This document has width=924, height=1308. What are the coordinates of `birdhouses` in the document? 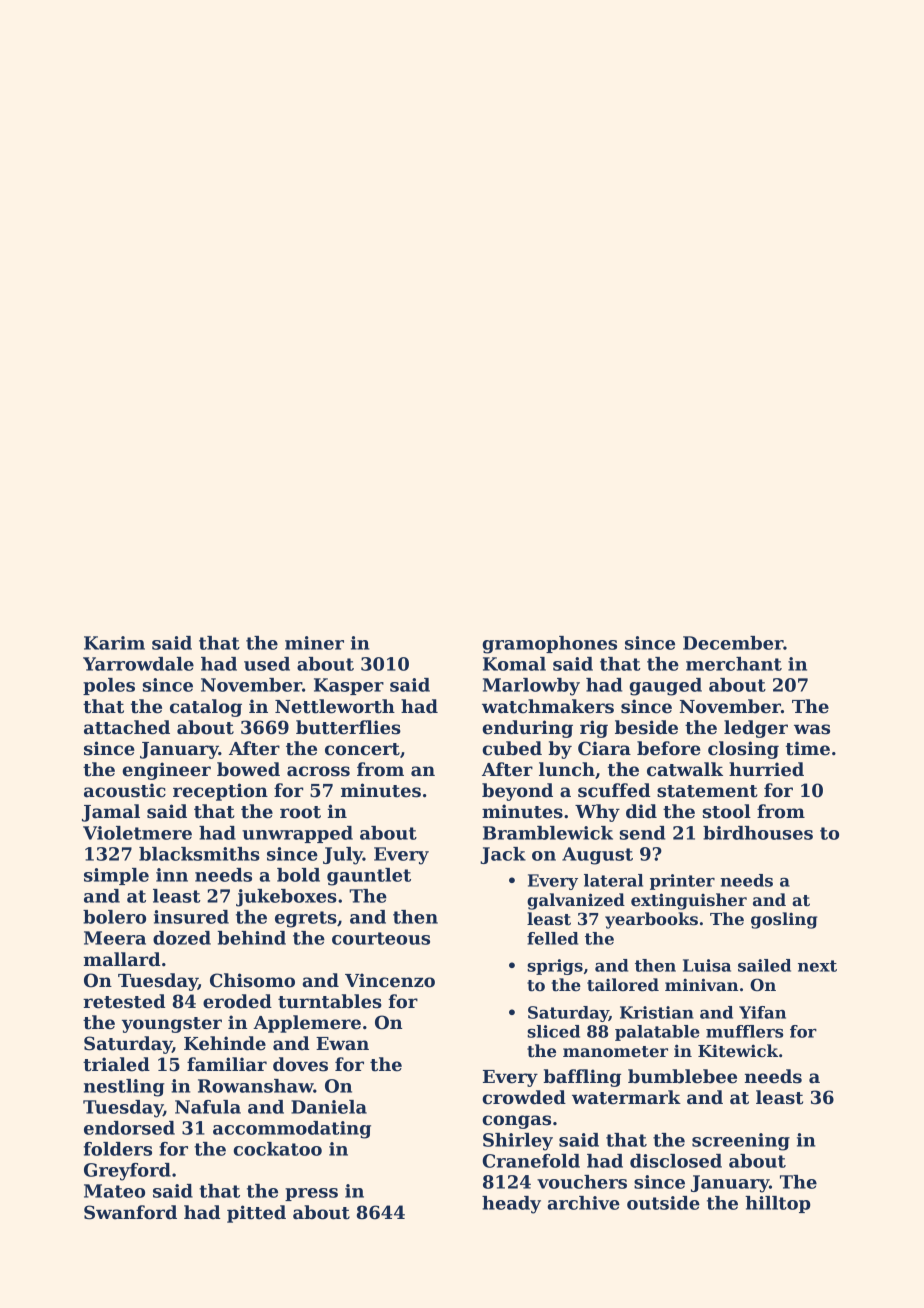 It's located at (758, 833).
